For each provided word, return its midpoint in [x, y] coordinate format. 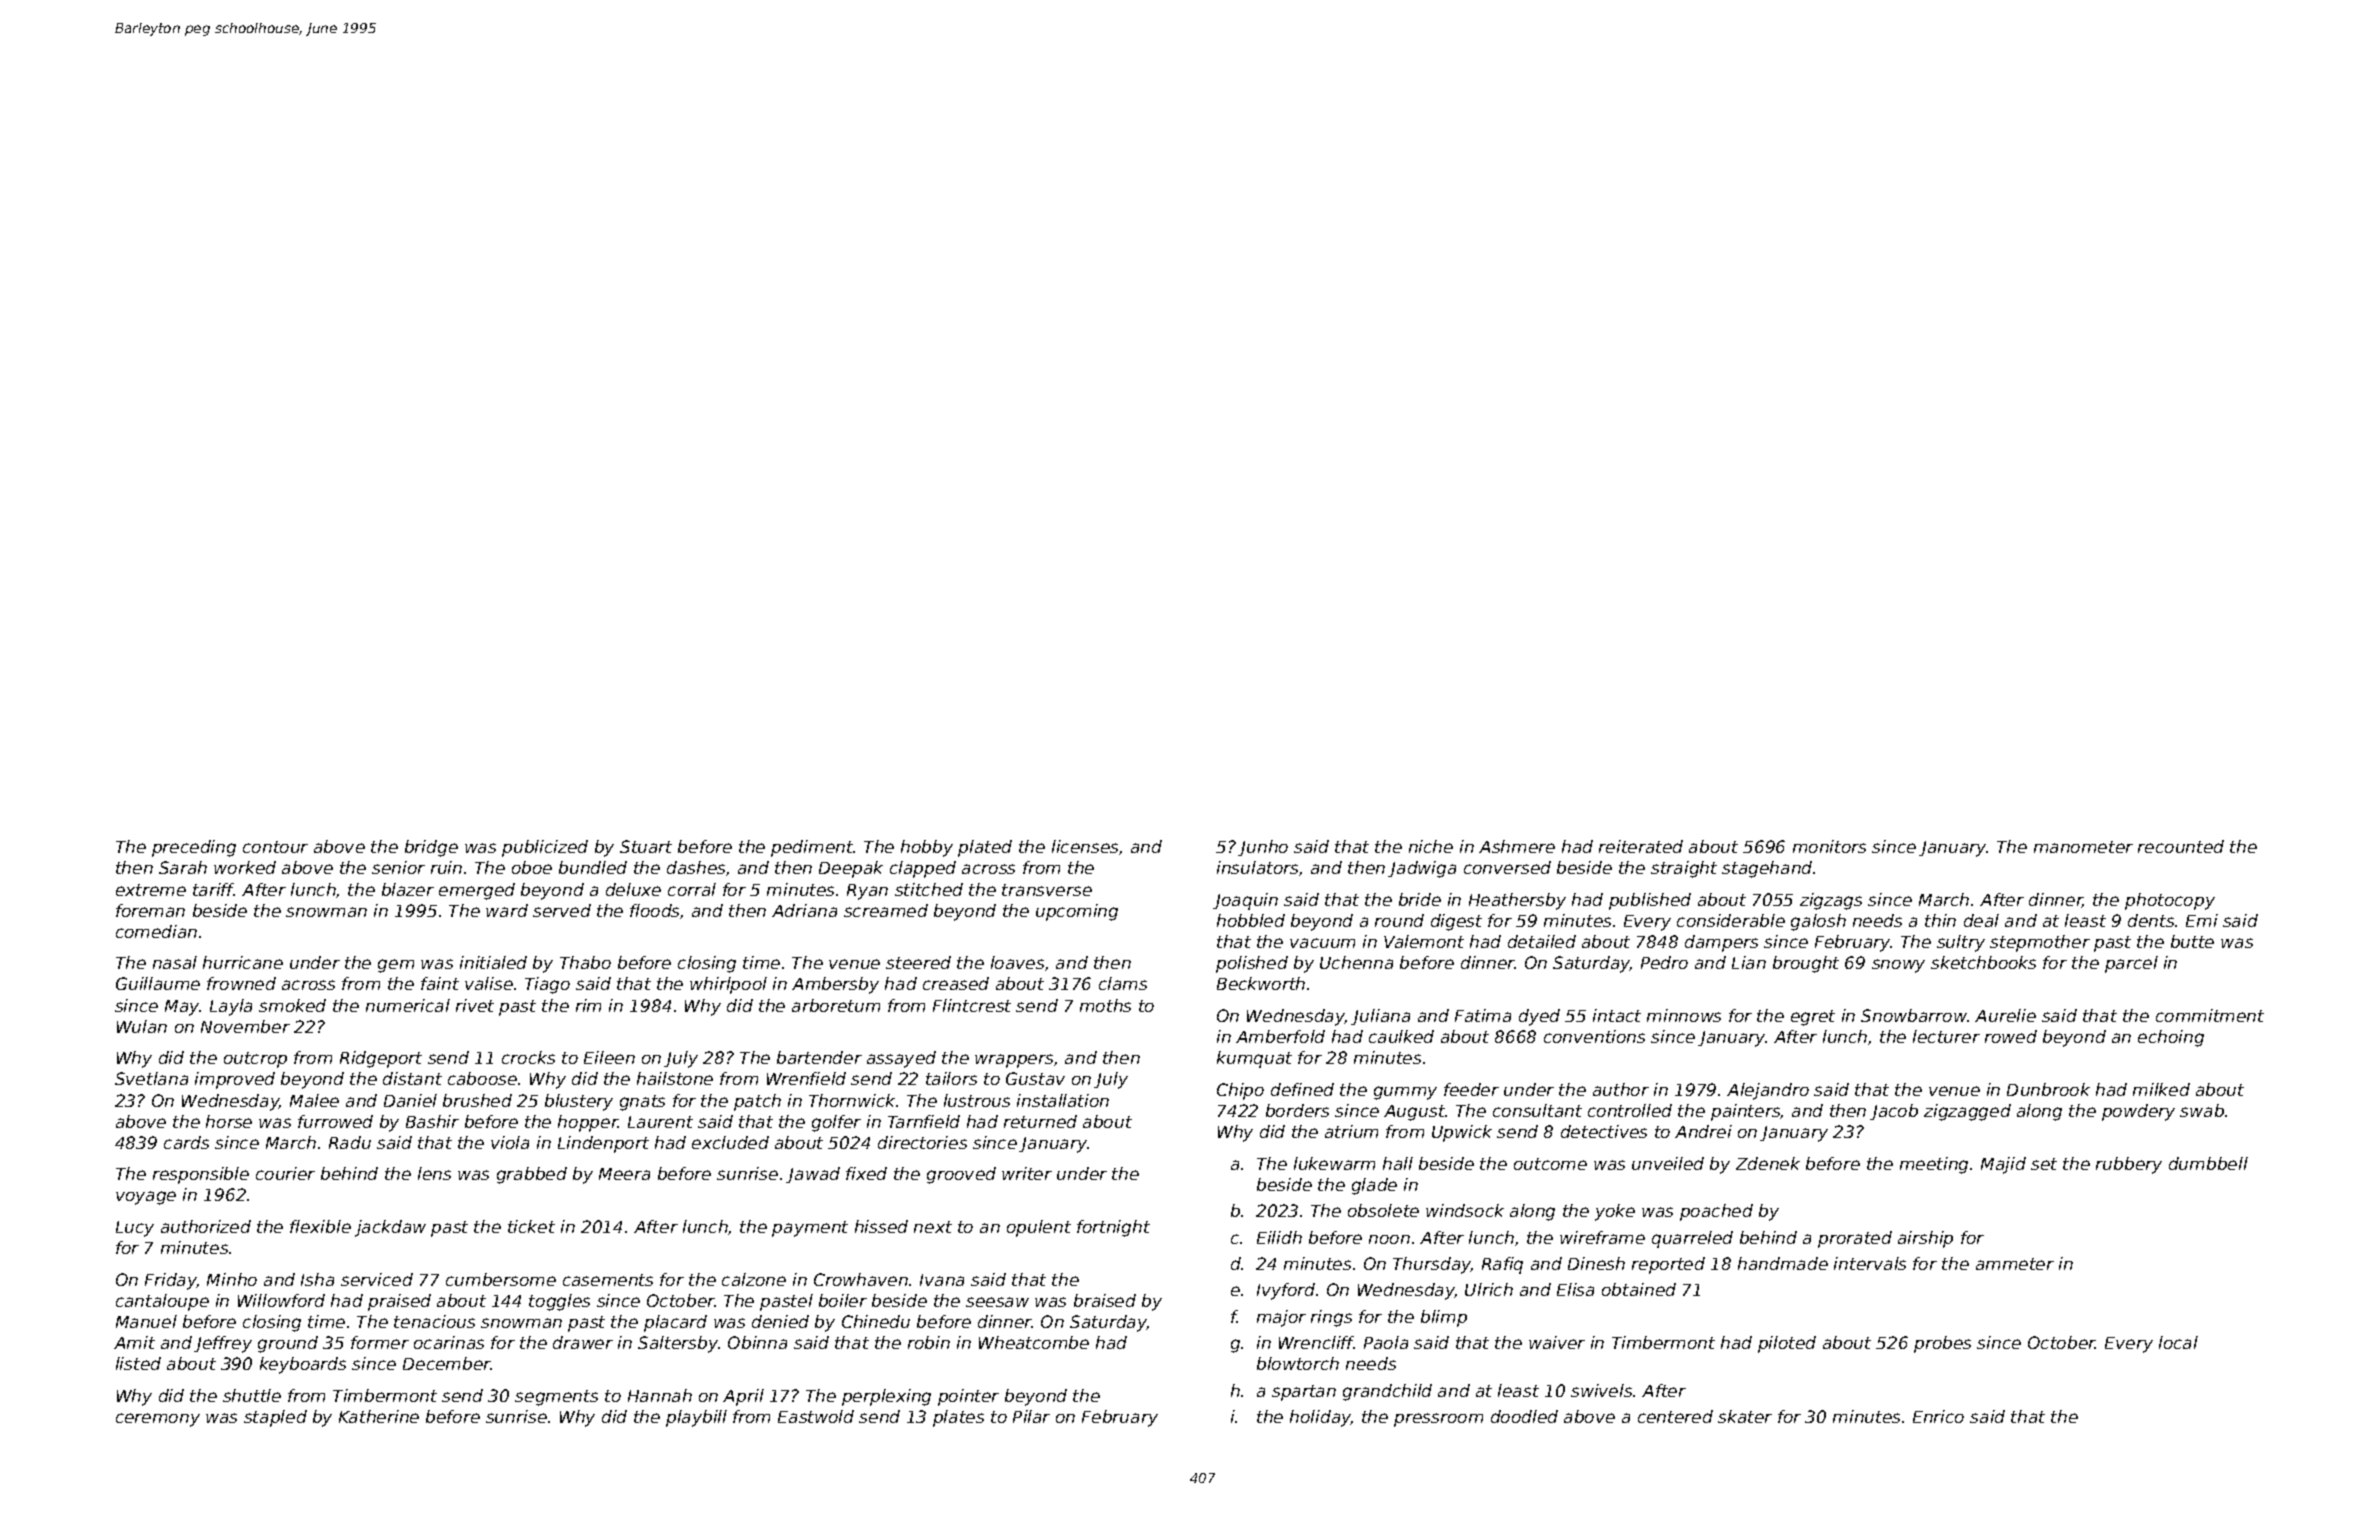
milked [2161, 1089]
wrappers [1014, 1061]
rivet [475, 1005]
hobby [927, 848]
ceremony [158, 1420]
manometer [2083, 847]
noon [1389, 1239]
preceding [194, 848]
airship [1925, 1239]
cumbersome [501, 1279]
